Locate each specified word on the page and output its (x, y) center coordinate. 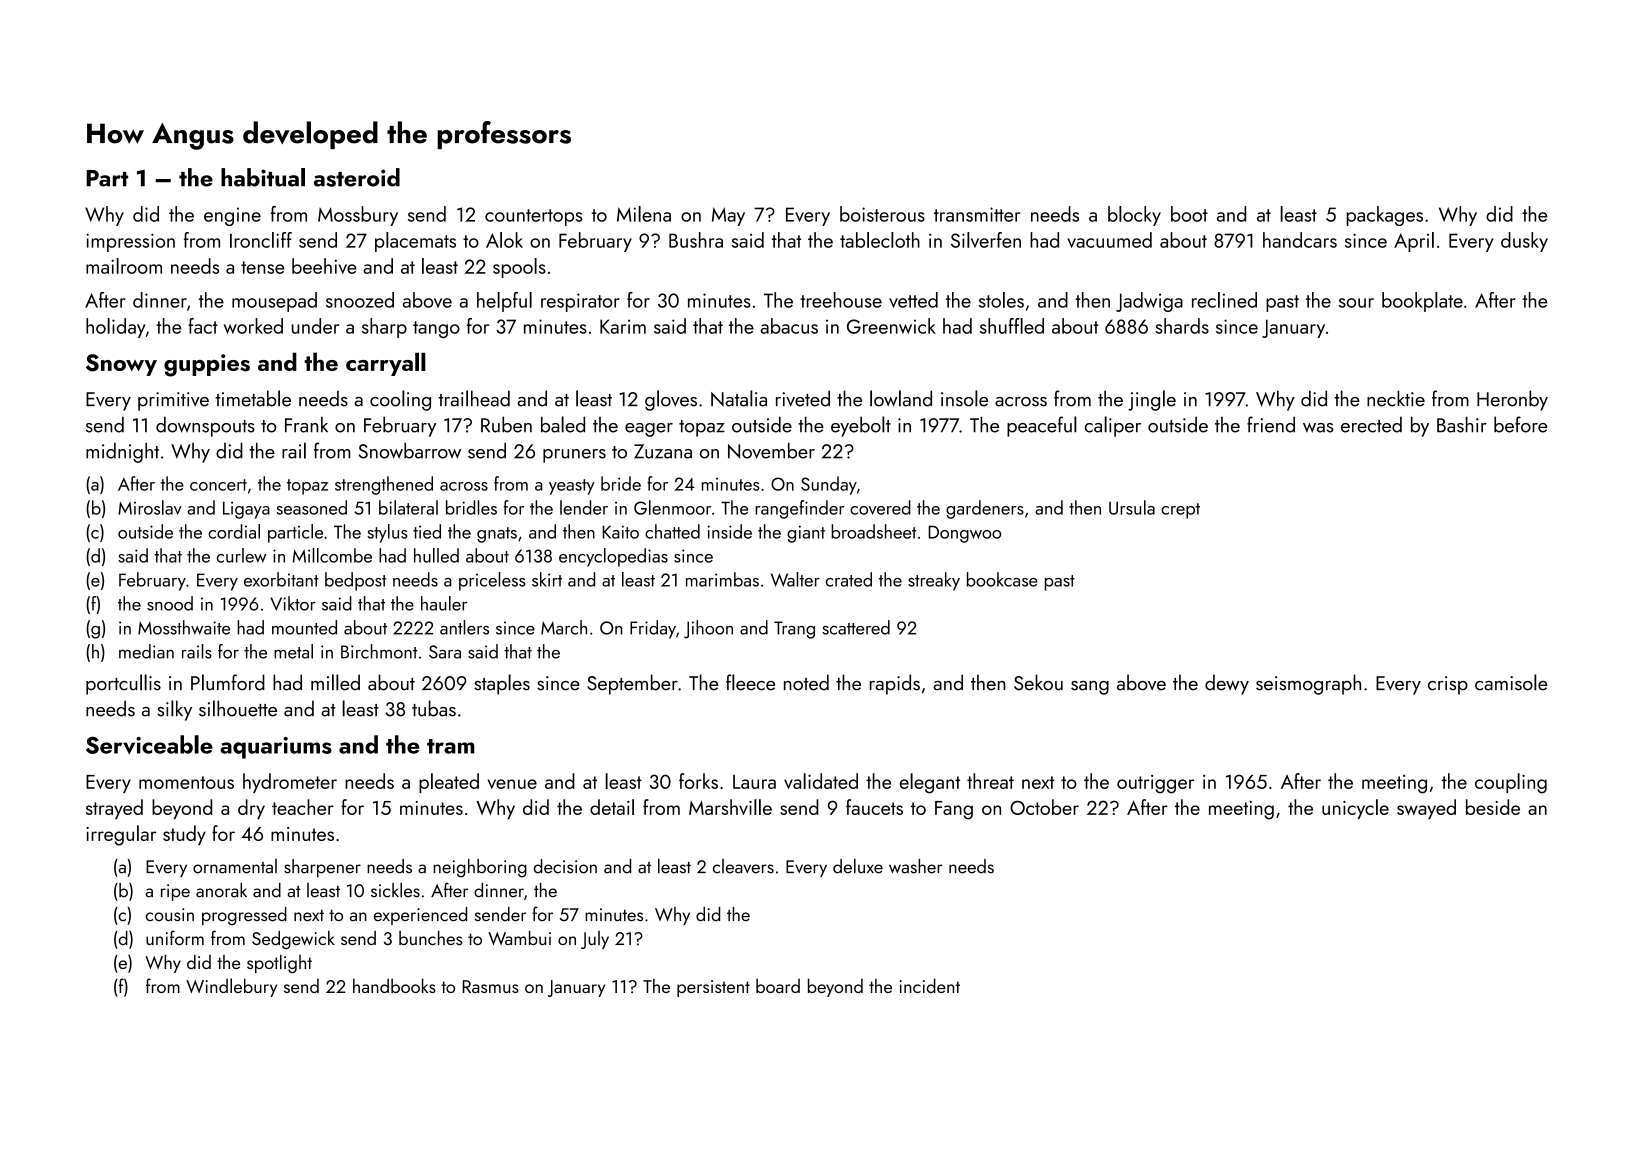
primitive (173, 401)
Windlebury (231, 987)
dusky (1524, 242)
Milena (644, 214)
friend (1271, 424)
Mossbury (358, 216)
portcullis (123, 684)
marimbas (722, 579)
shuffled (1012, 326)
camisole (1511, 682)
